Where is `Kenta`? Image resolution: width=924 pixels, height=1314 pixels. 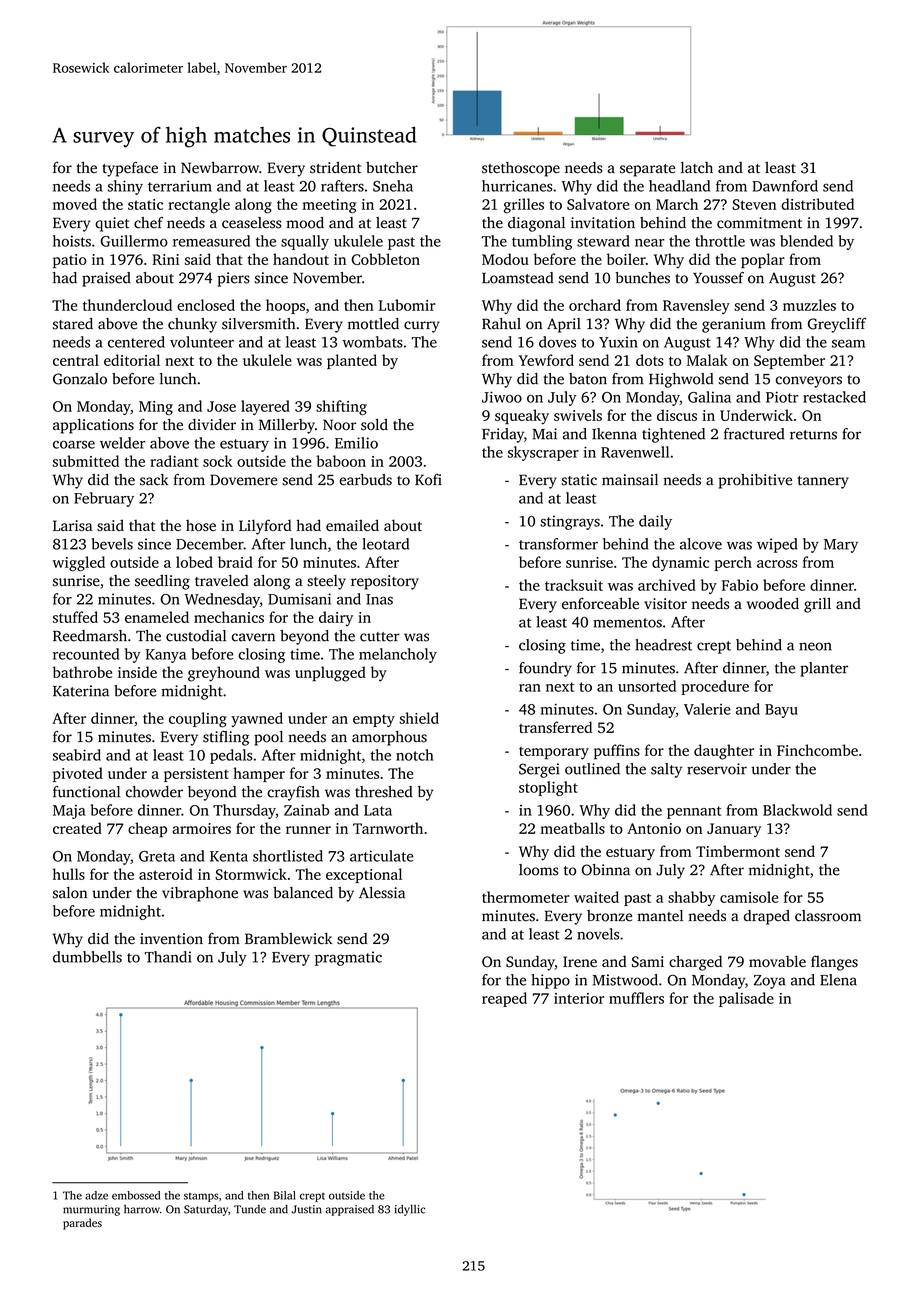
Kenta is located at coordinates (229, 856).
